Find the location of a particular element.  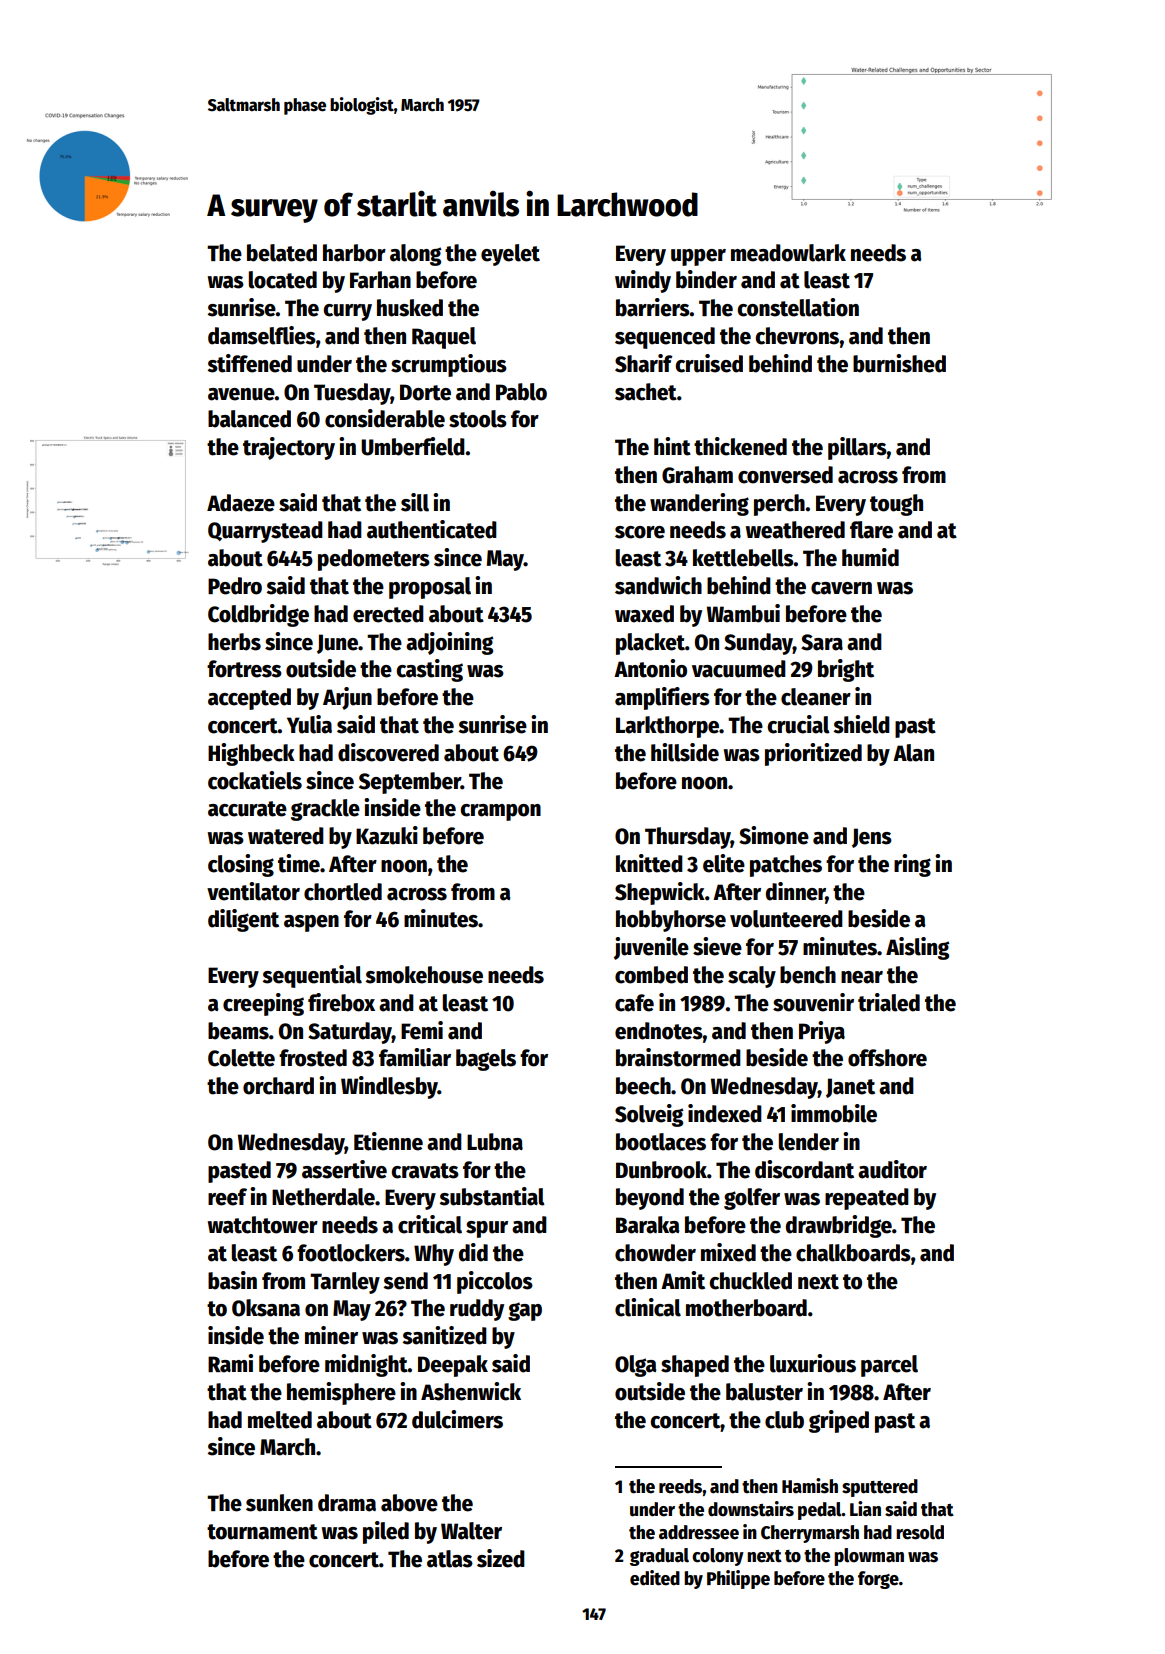

dulcimers is located at coordinates (457, 1419).
